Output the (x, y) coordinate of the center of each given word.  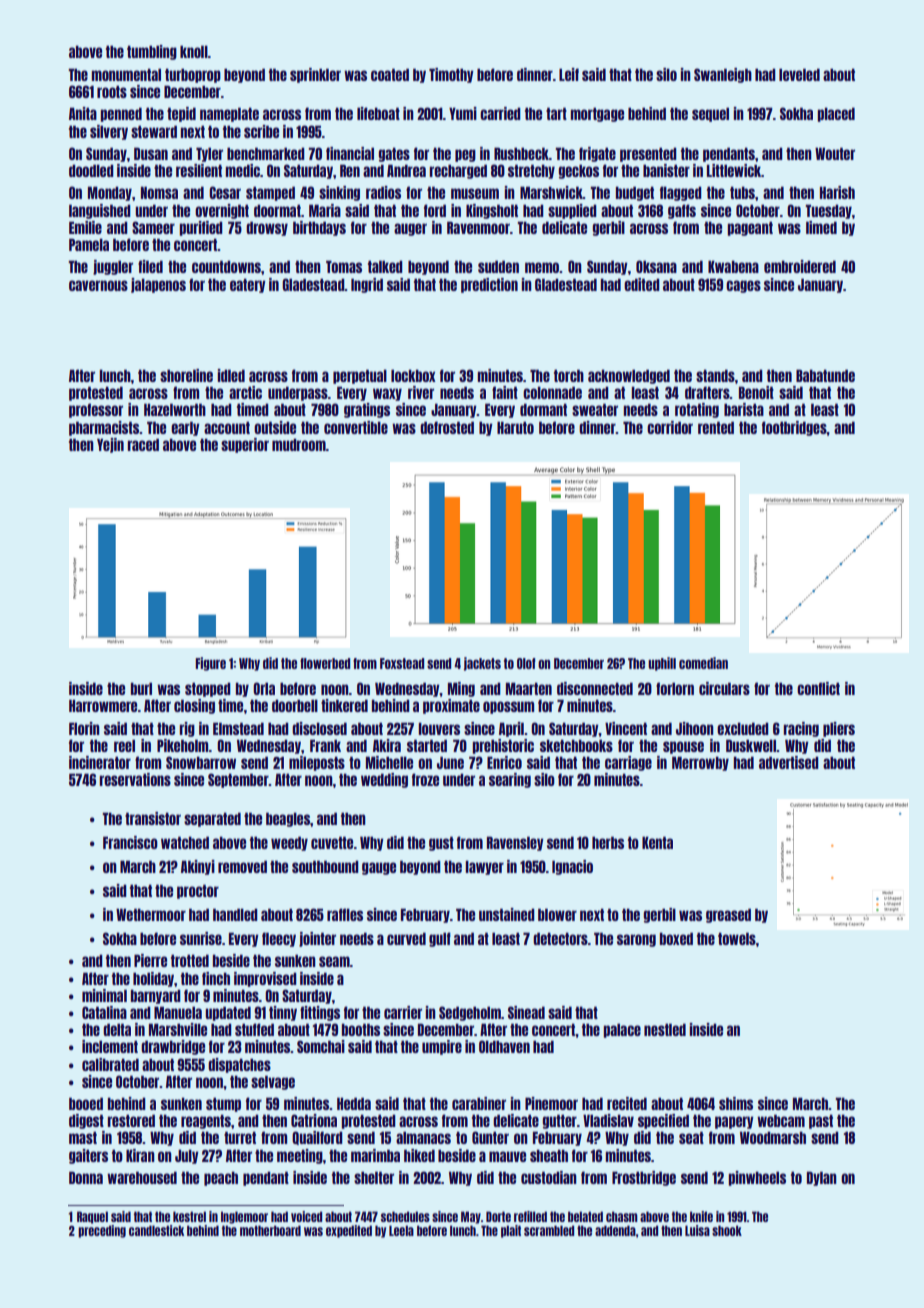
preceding (102, 1231)
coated (390, 74)
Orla (264, 688)
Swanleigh (723, 75)
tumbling (152, 52)
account (227, 427)
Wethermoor (151, 914)
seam (334, 961)
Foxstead (402, 663)
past (821, 1121)
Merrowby (700, 763)
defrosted (447, 427)
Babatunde (825, 375)
